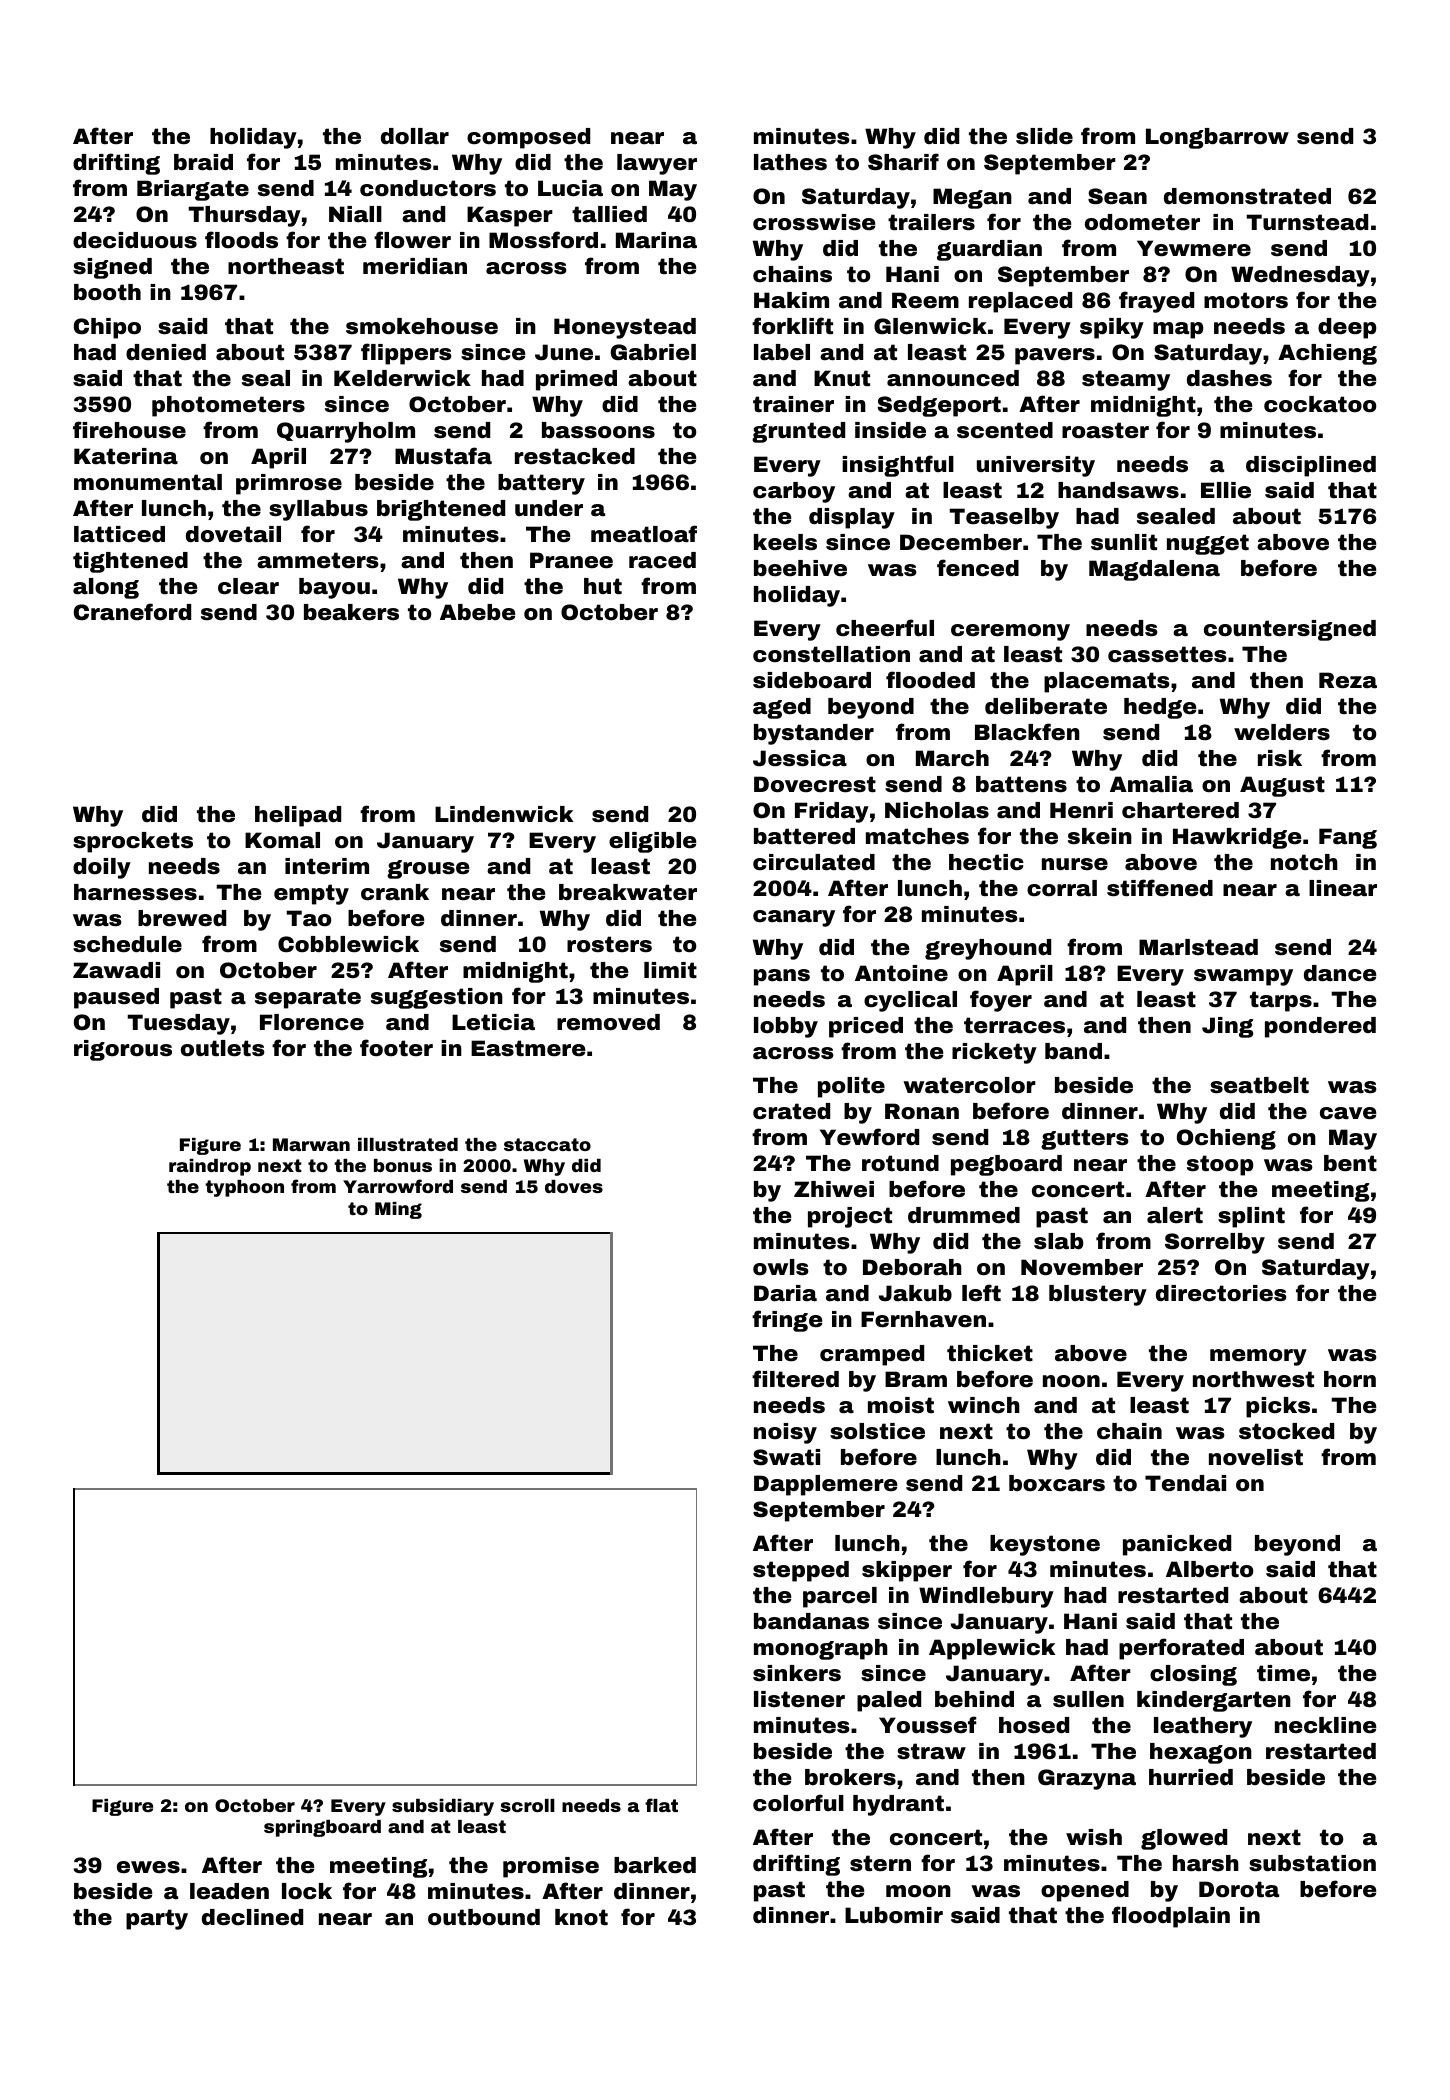 This image has height=2100, width=1450. Describe the element at coordinates (311, 1144) in the image. I see `Marwan` at that location.
